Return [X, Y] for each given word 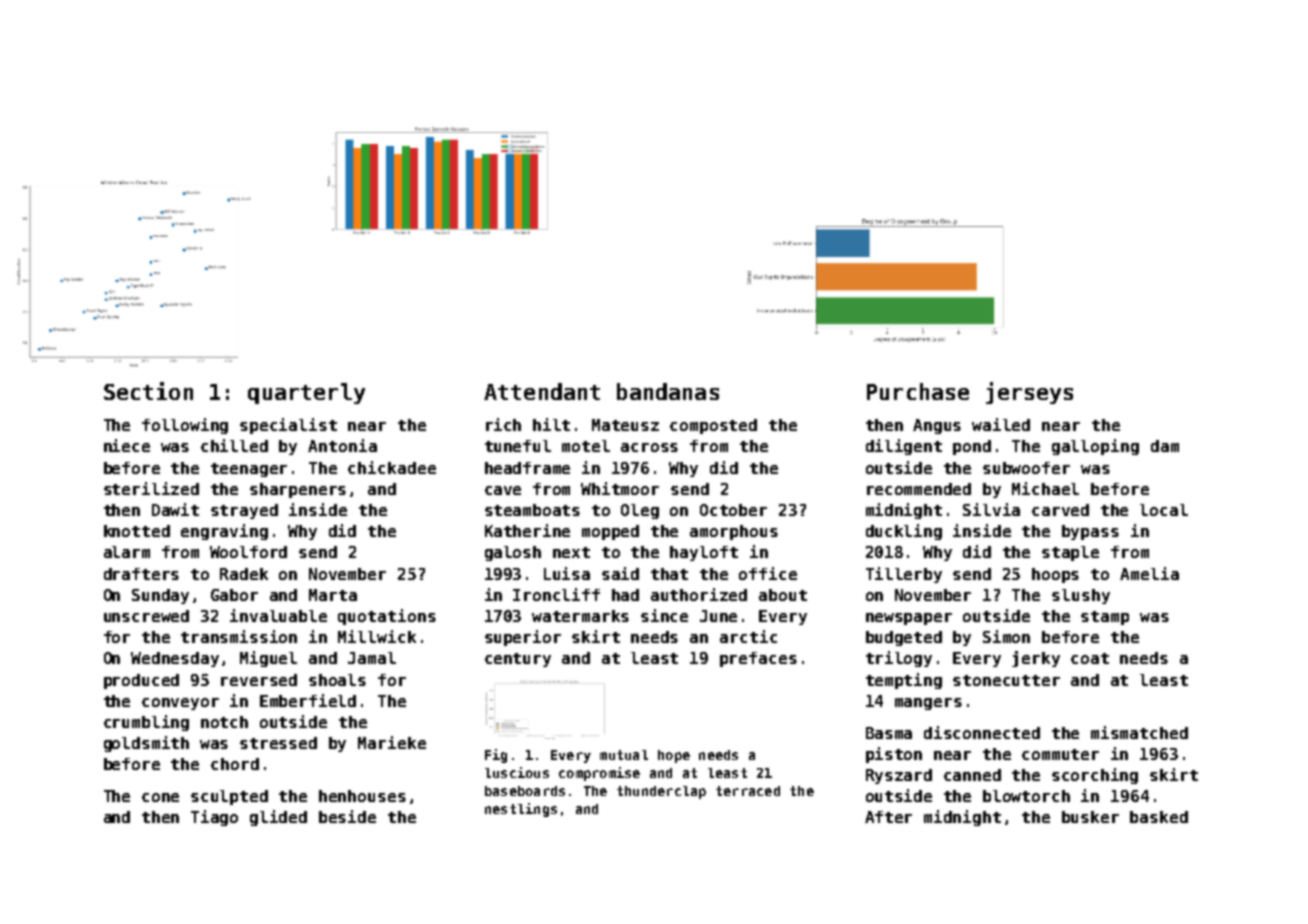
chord [235, 764]
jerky [1036, 659]
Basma [889, 733]
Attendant [542, 391]
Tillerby [904, 575]
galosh [513, 553]
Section [148, 391]
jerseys [1029, 393]
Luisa [567, 573]
